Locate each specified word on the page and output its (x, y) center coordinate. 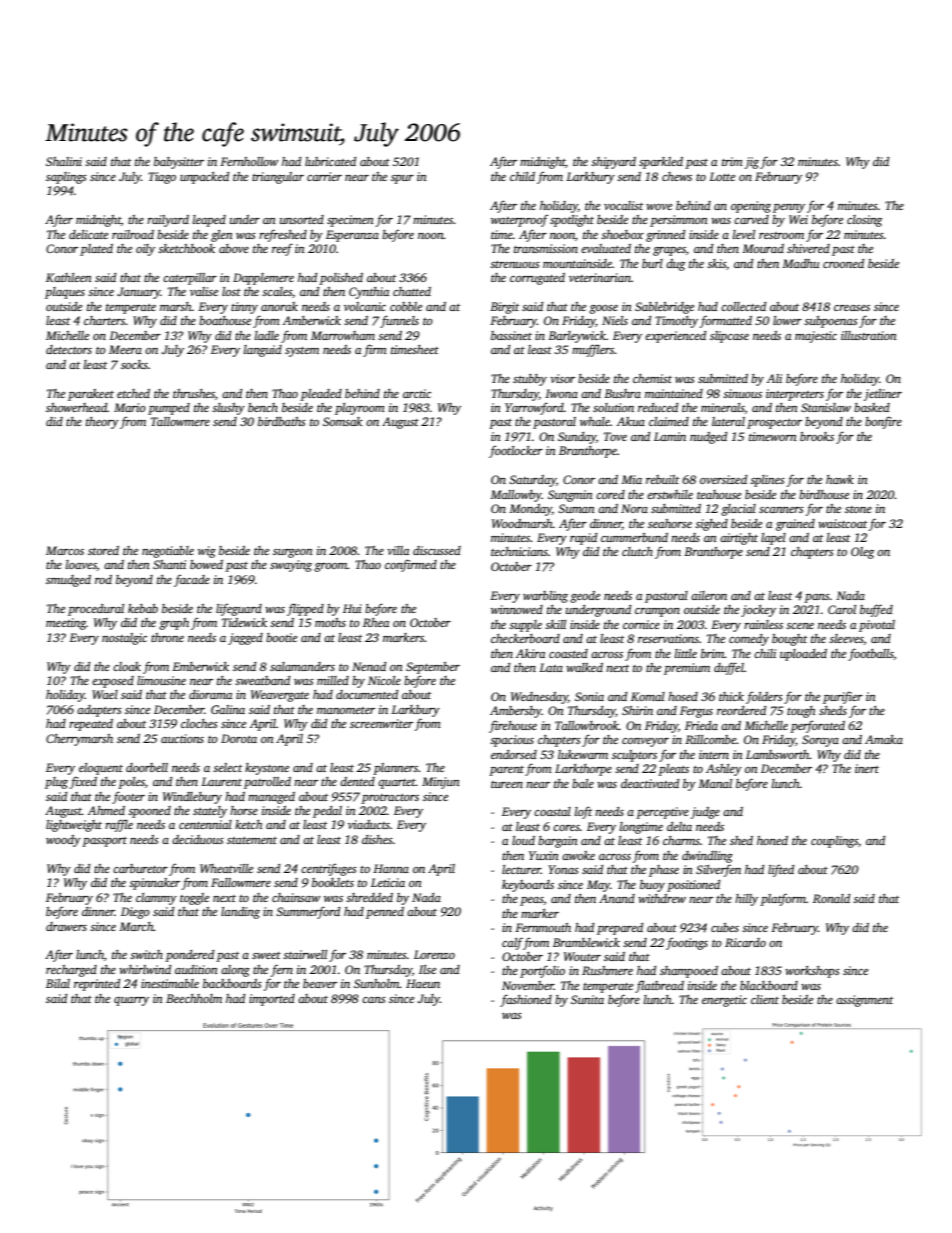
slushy (228, 409)
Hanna (391, 868)
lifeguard (239, 609)
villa (398, 550)
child (522, 176)
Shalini (64, 161)
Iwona (561, 393)
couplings (834, 842)
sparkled (661, 163)
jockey (758, 611)
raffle (119, 825)
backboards (232, 983)
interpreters (795, 395)
